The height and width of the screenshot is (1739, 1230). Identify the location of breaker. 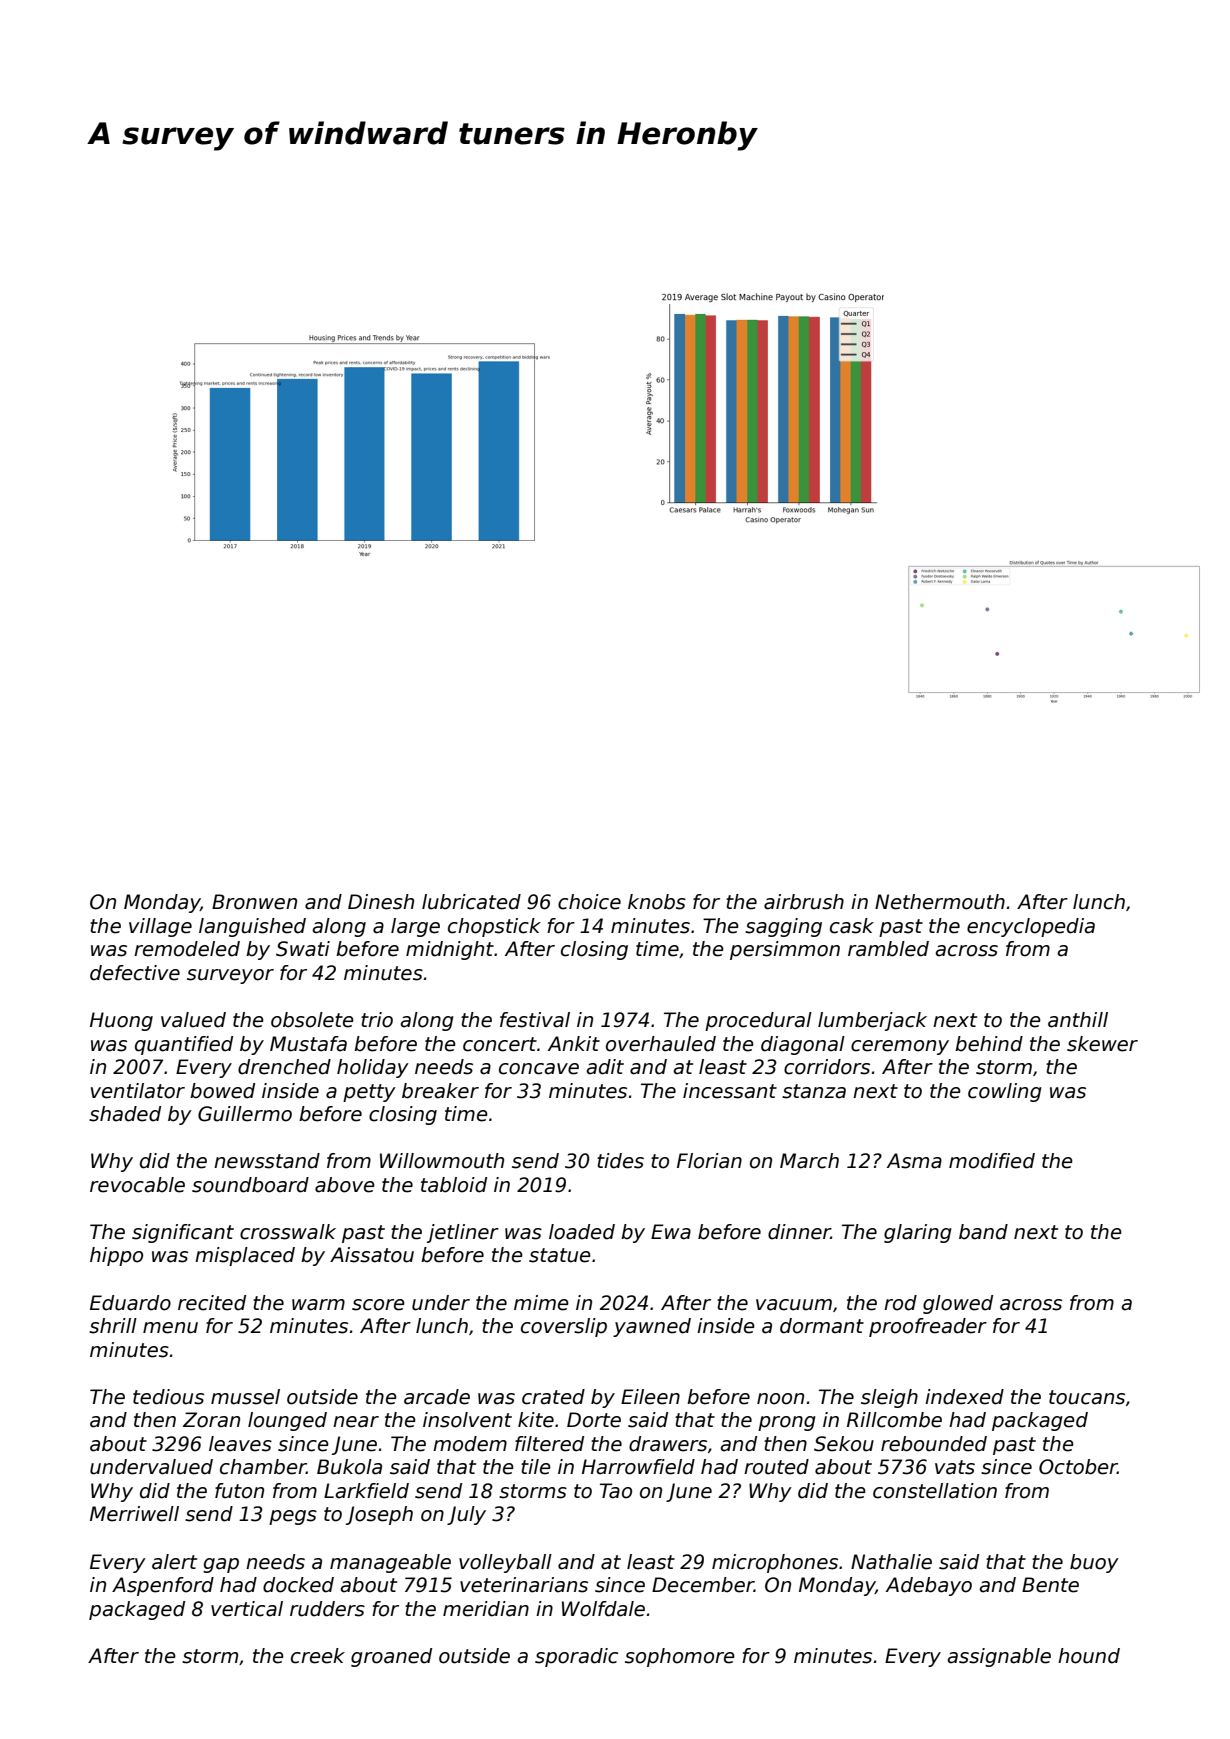
(440, 1091).
